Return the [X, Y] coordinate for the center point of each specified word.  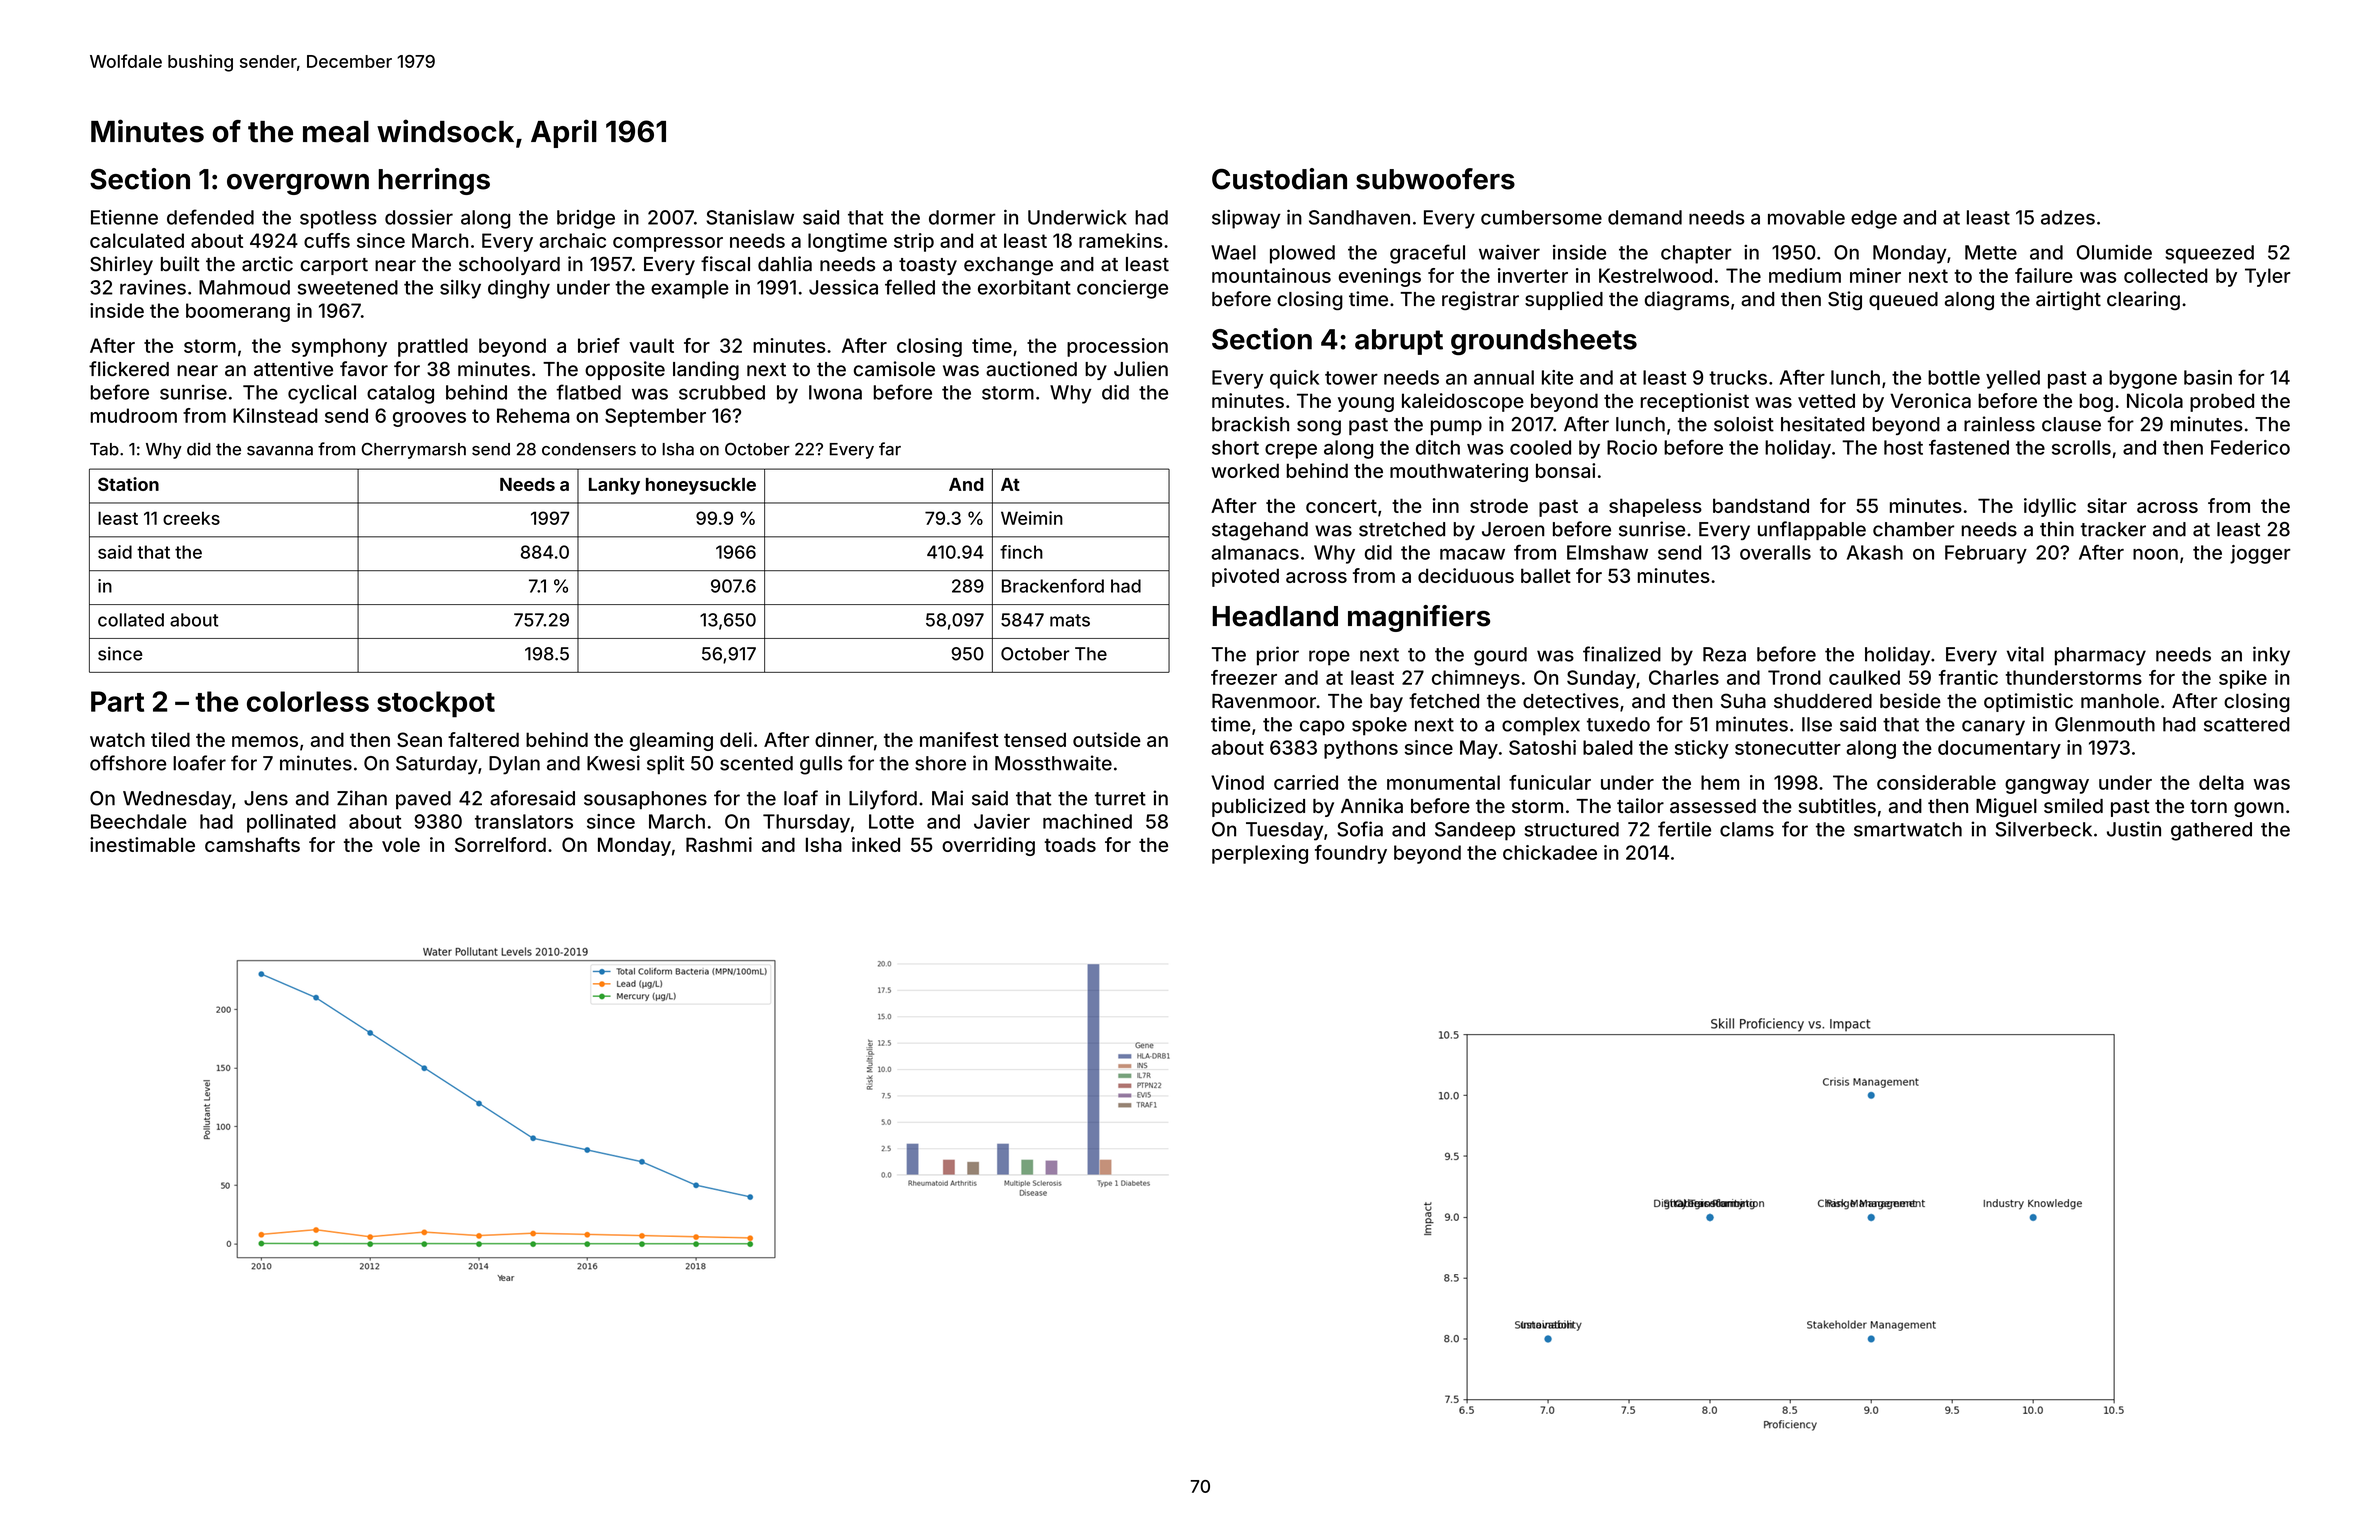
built [180, 264]
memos [265, 741]
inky [2271, 656]
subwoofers [1435, 179]
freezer [1244, 677]
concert [1341, 506]
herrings [434, 181]
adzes [2068, 217]
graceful [1427, 254]
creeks [191, 518]
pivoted [1245, 577]
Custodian [1279, 179]
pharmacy [2100, 656]
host [1903, 447]
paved [423, 800]
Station [128, 484]
